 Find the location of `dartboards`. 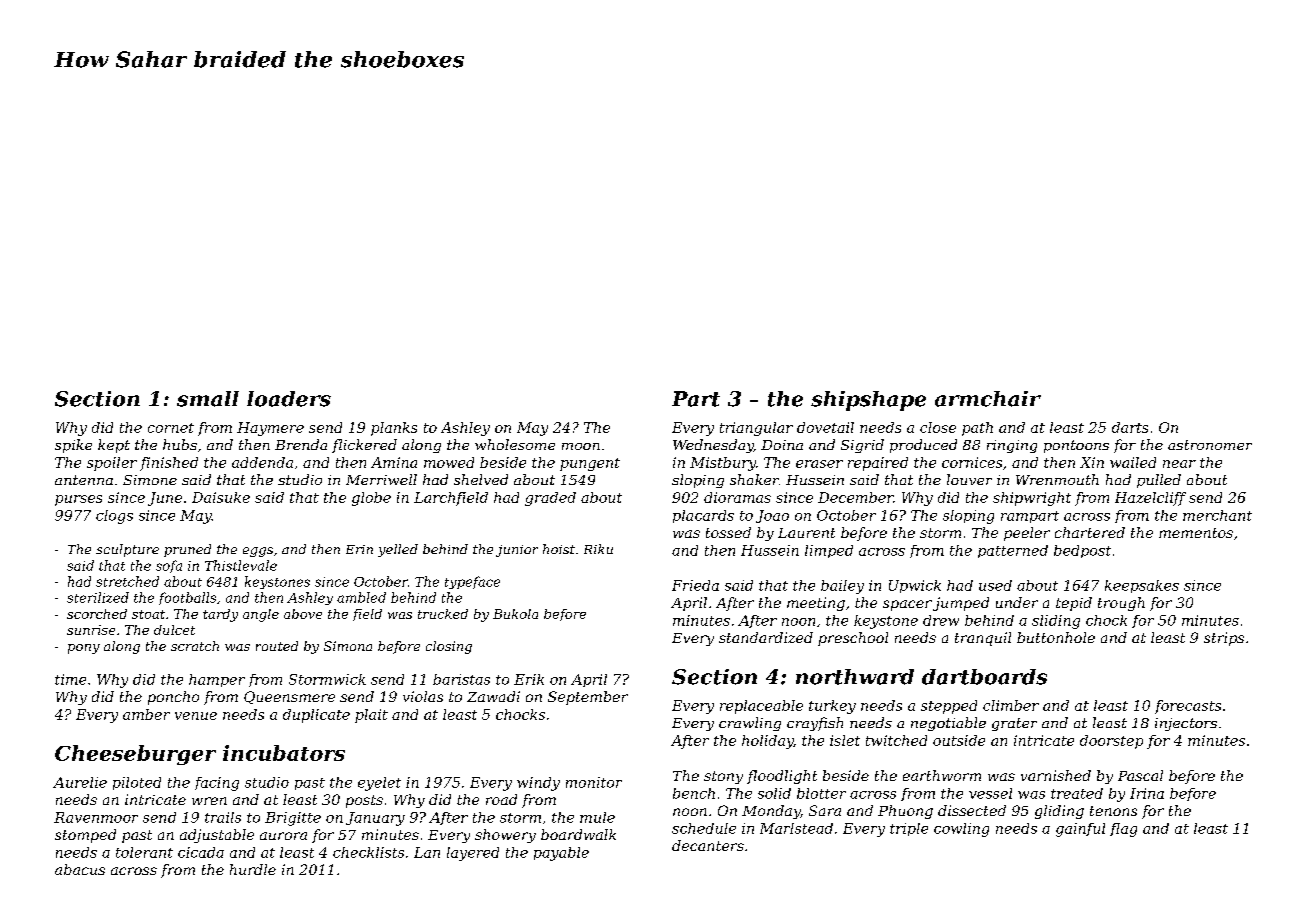

dartboards is located at coordinates (984, 677).
